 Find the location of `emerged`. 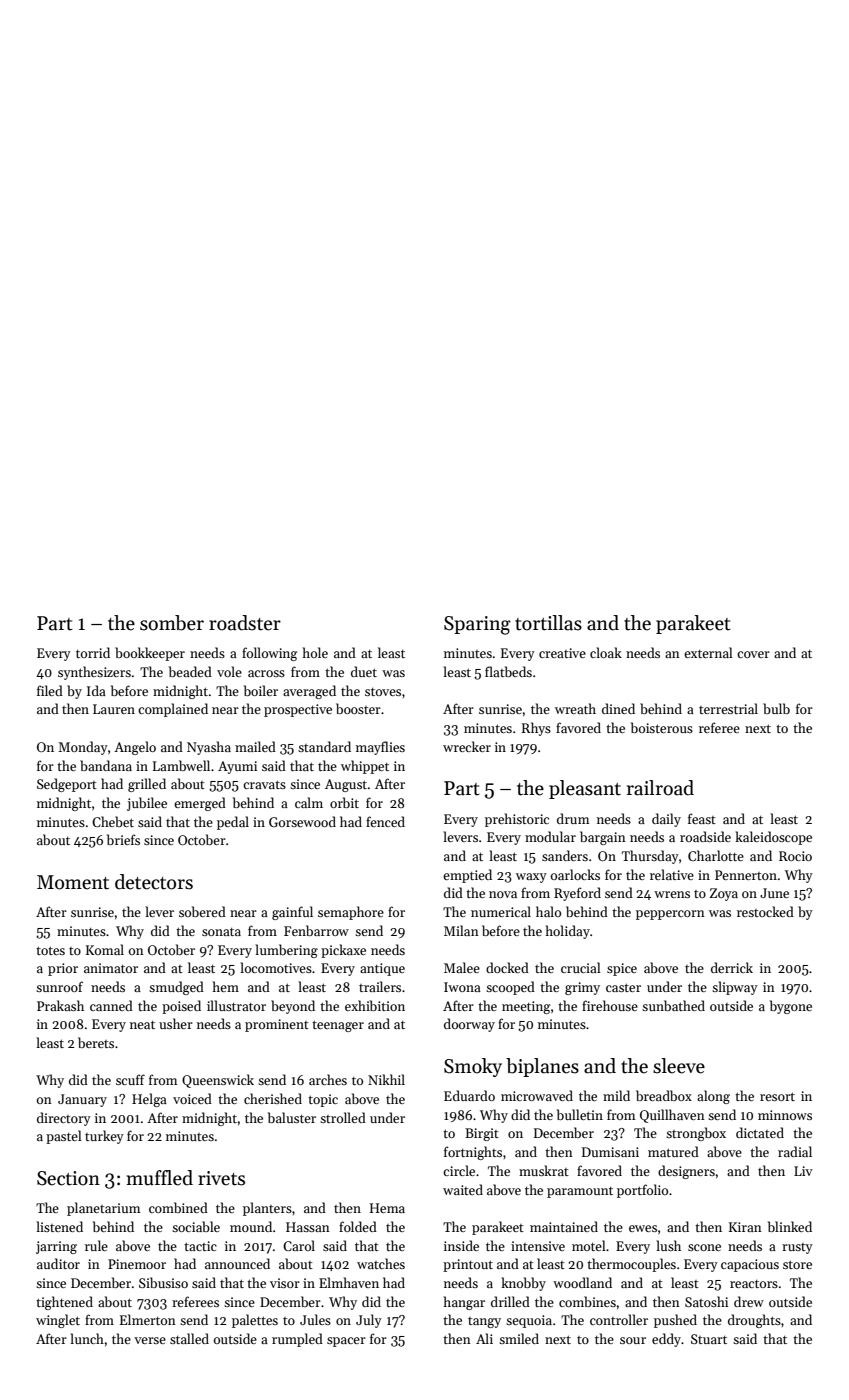

emerged is located at coordinates (200, 804).
